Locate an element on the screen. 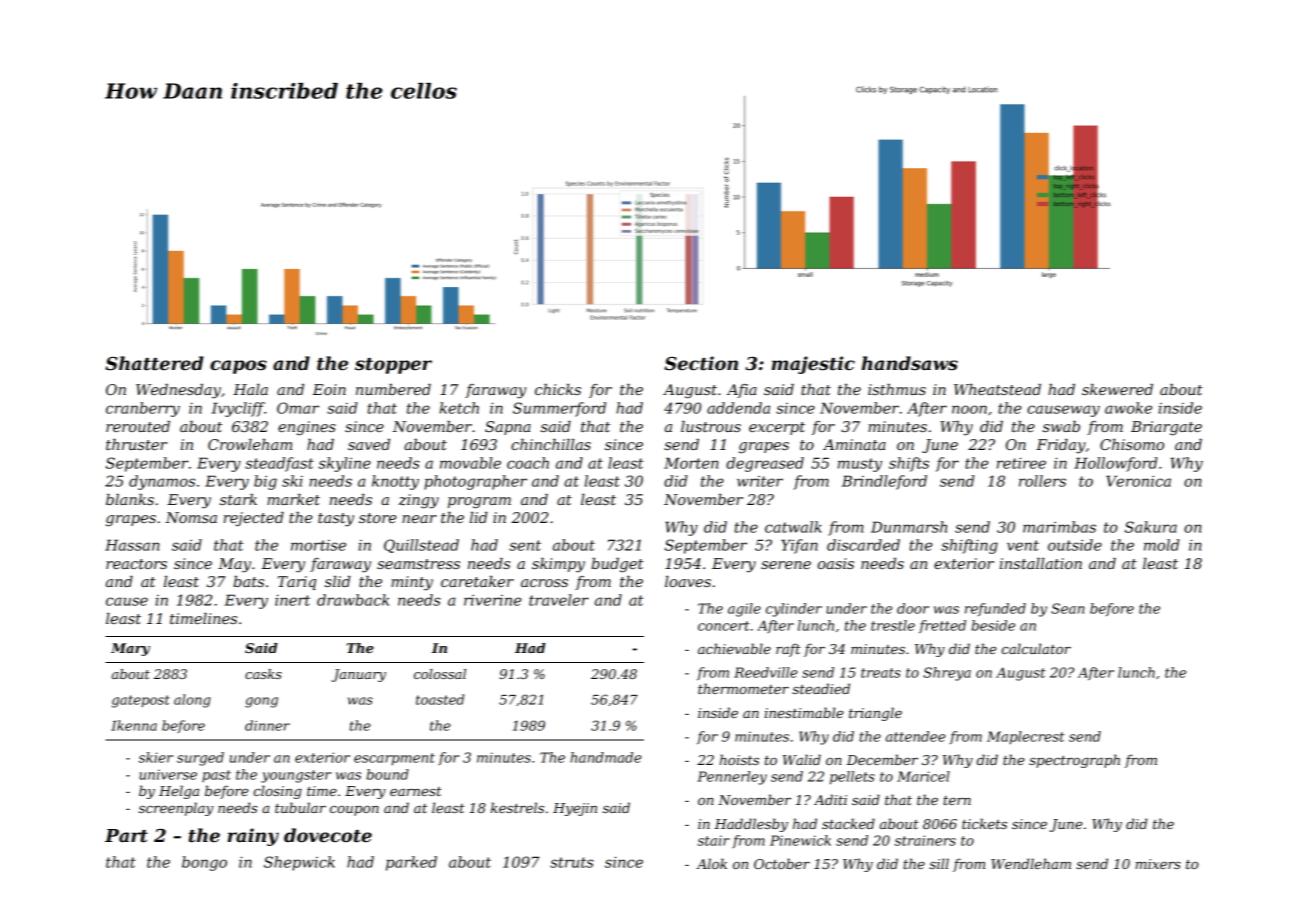  mixers is located at coordinates (1158, 864).
